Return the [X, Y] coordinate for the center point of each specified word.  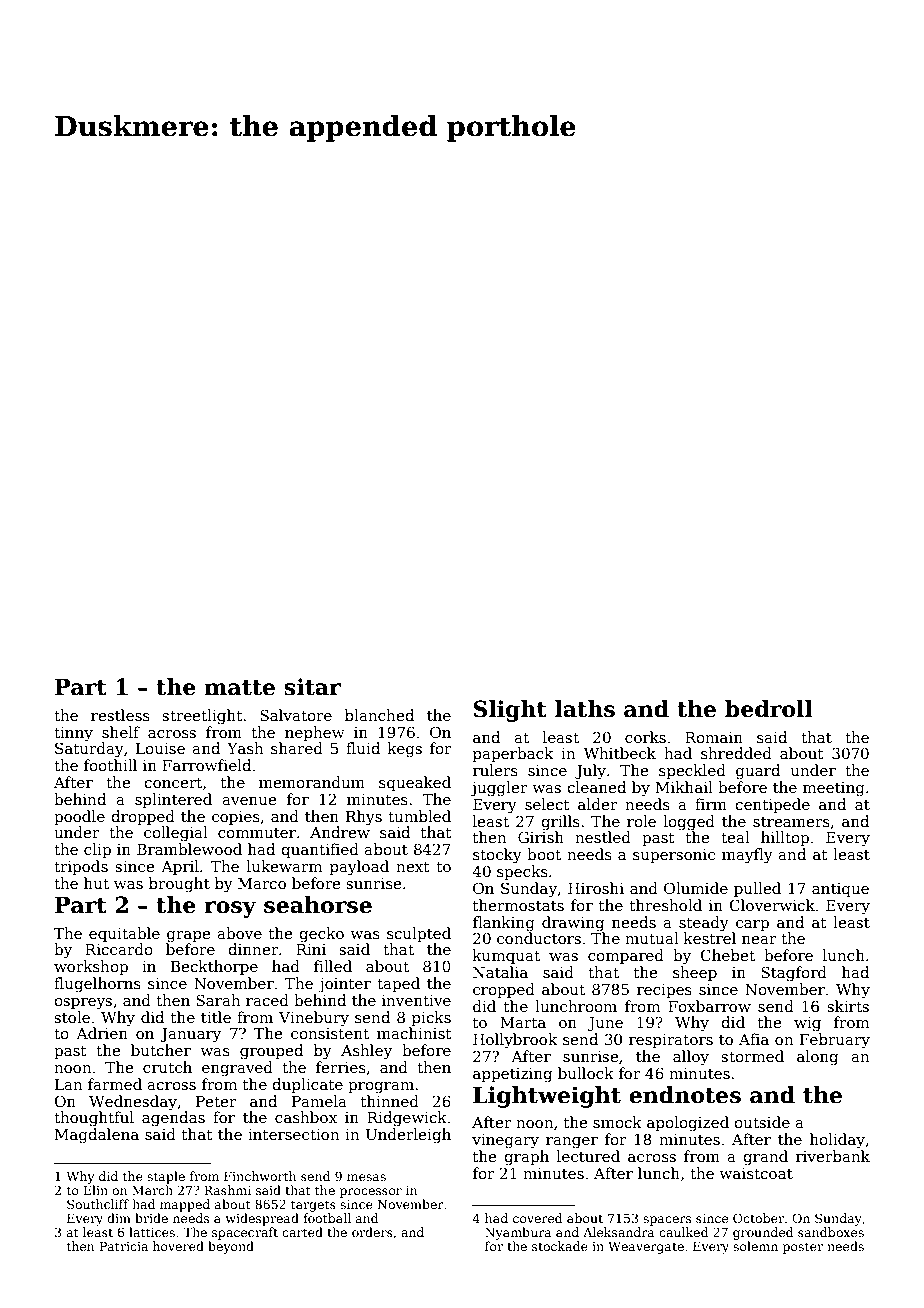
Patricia [124, 1246]
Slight [510, 711]
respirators [671, 1041]
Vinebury [314, 1019]
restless [120, 715]
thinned [390, 1101]
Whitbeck [620, 753]
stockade [560, 1246]
